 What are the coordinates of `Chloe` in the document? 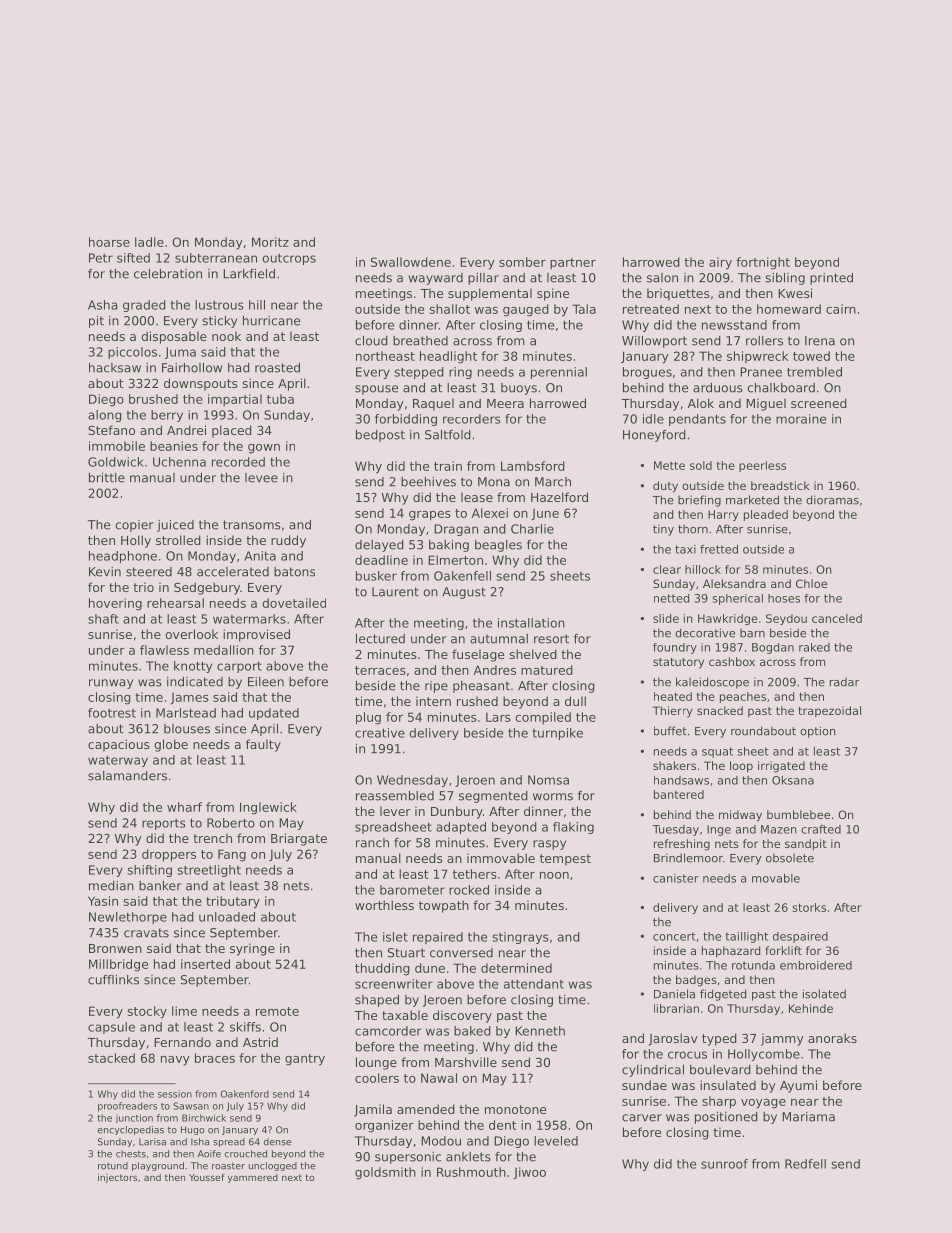 It's located at (811, 583).
